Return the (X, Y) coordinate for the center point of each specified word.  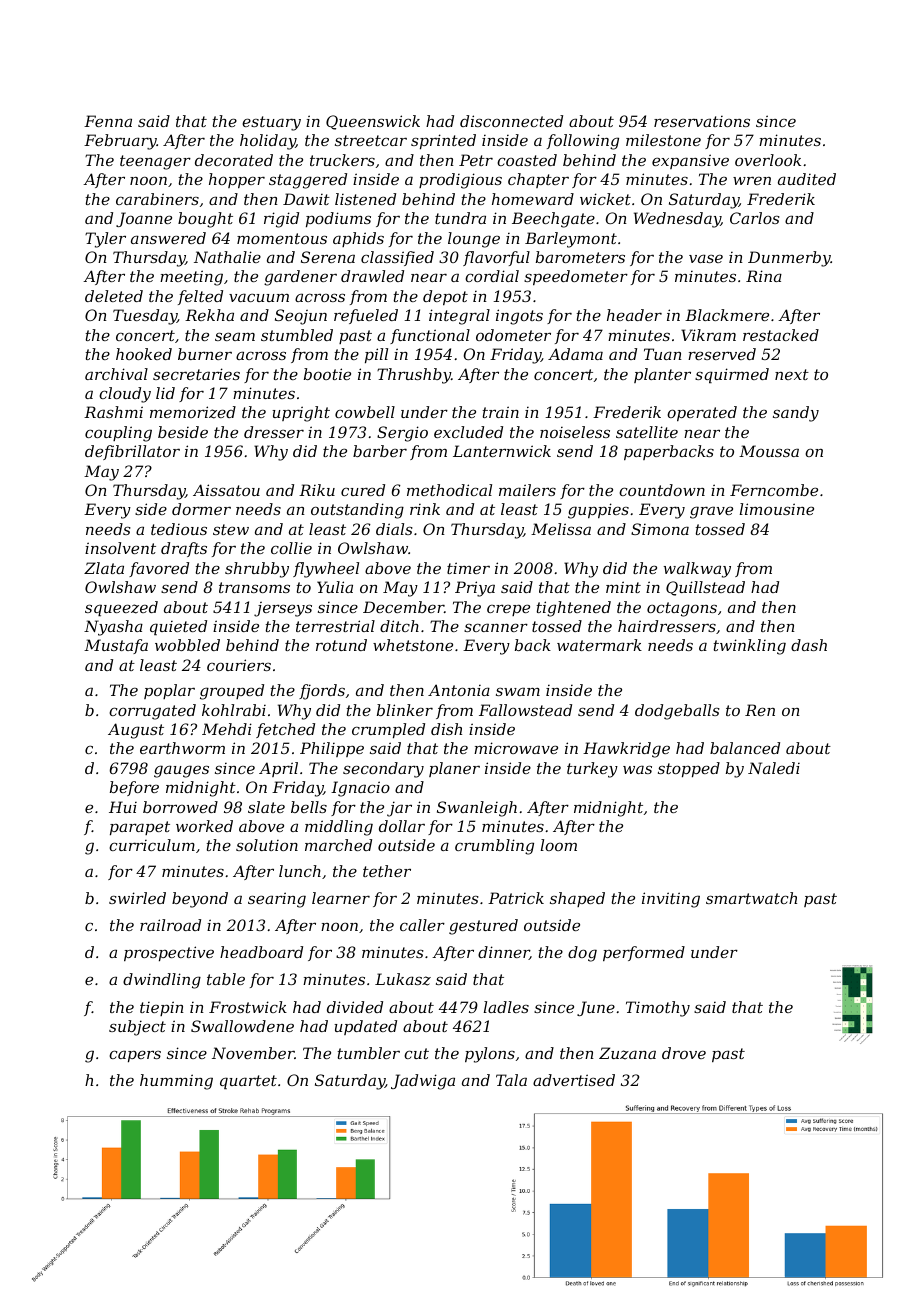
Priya (475, 589)
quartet (248, 1082)
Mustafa (116, 646)
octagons (682, 609)
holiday (268, 142)
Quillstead (705, 588)
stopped (689, 769)
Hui (123, 807)
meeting (191, 278)
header (634, 315)
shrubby (257, 570)
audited (807, 179)
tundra (460, 218)
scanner (496, 627)
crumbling (494, 847)
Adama (575, 354)
